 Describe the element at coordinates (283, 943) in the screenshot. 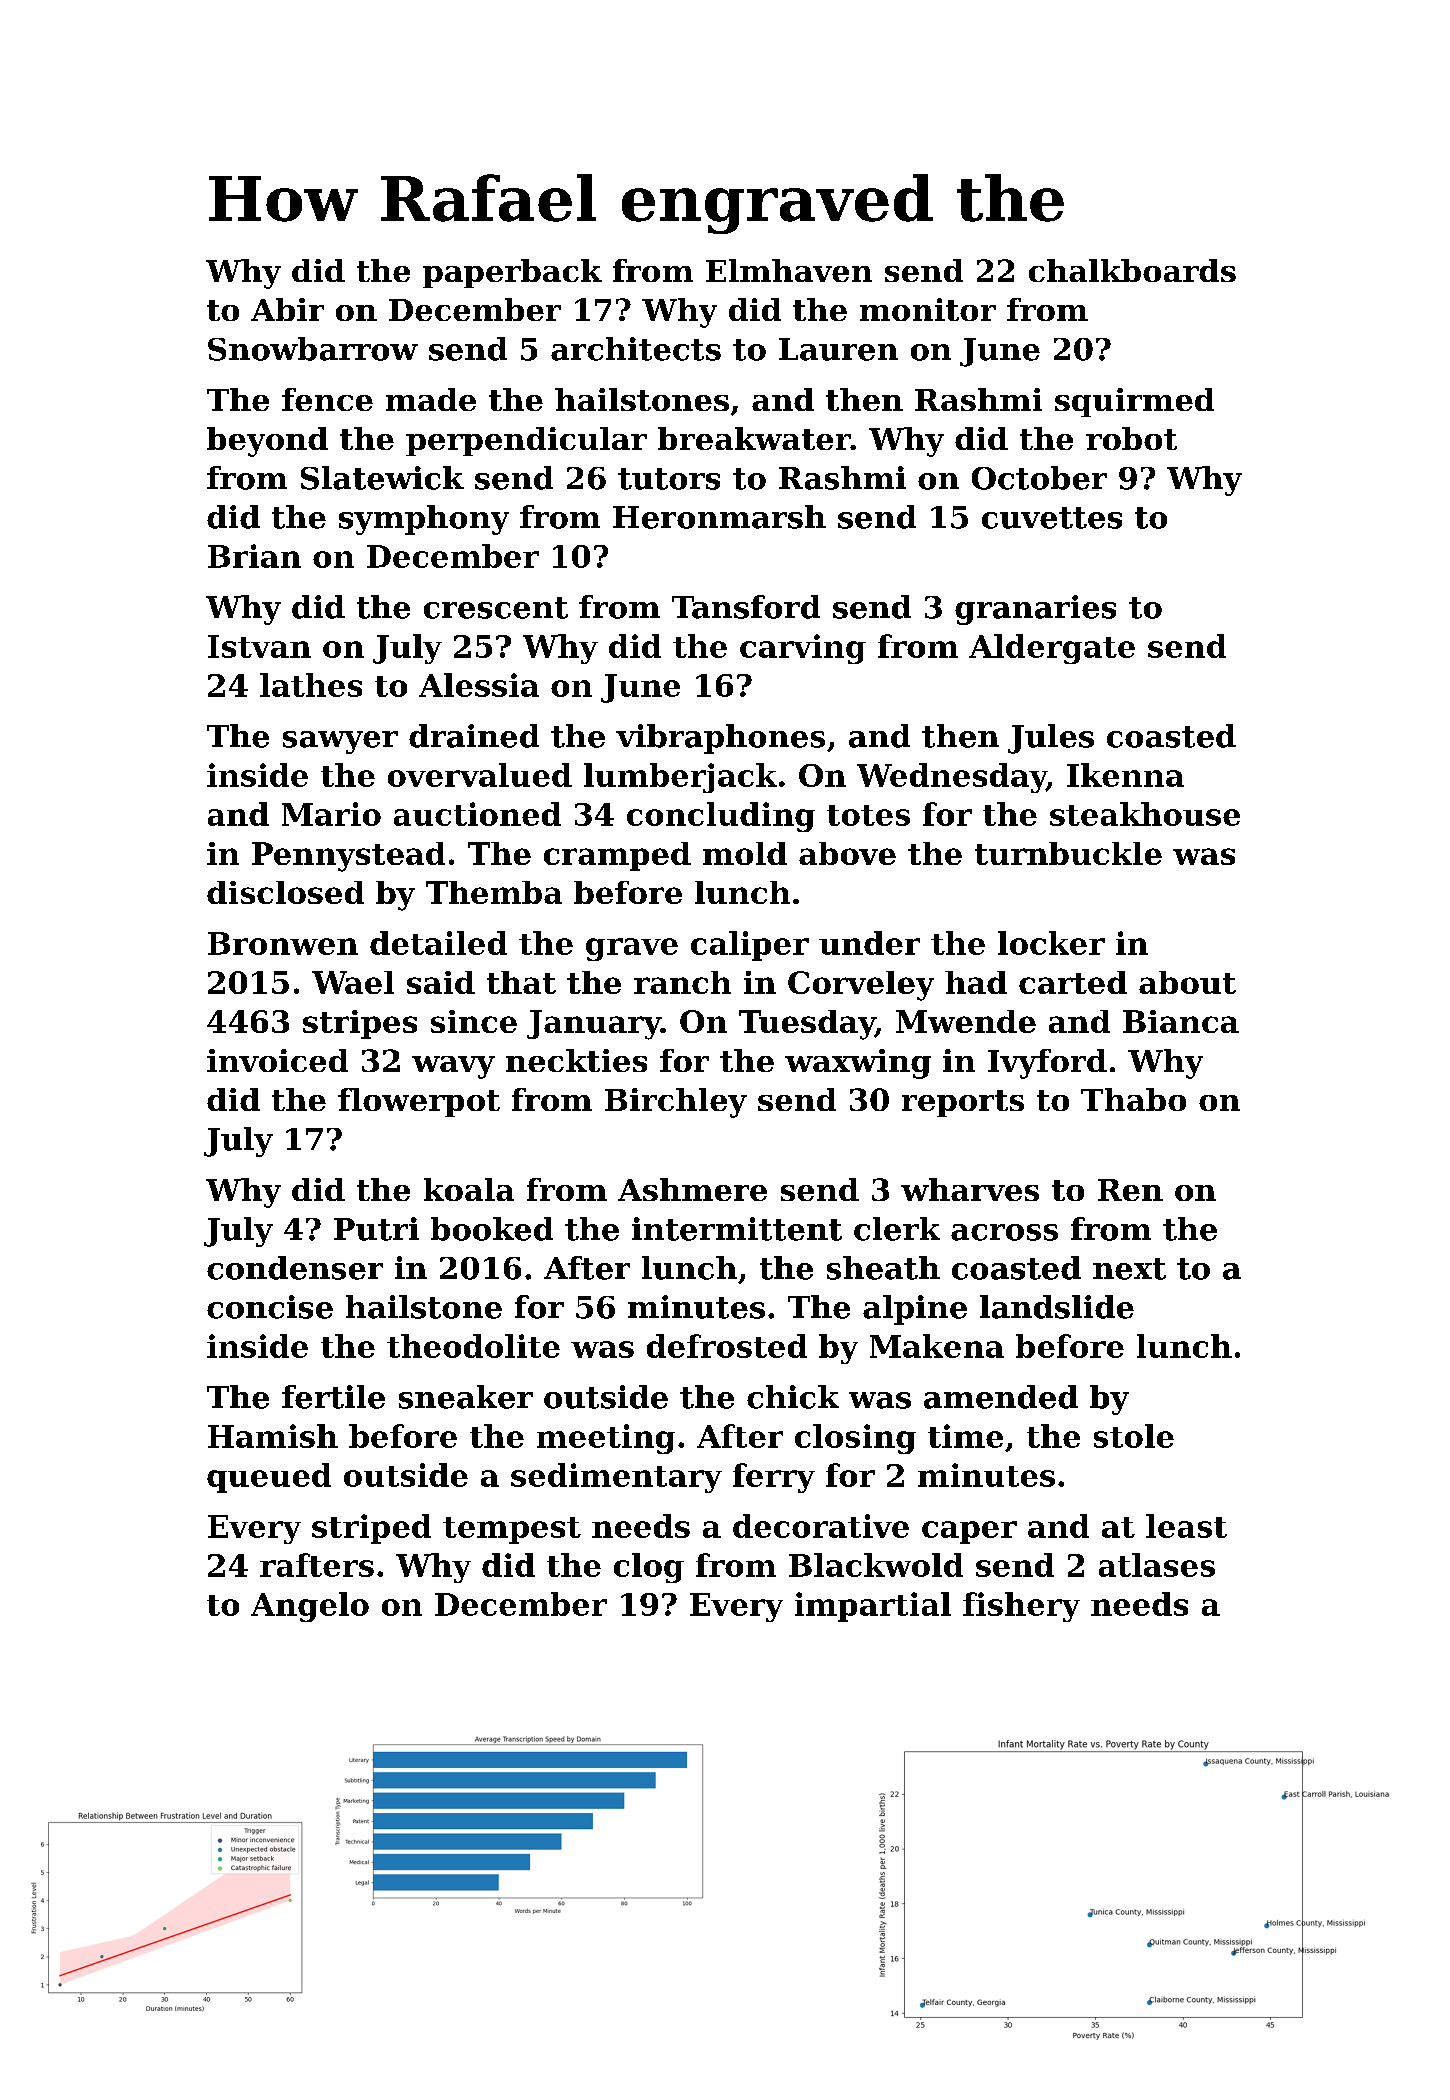

I see `Bronwen` at that location.
